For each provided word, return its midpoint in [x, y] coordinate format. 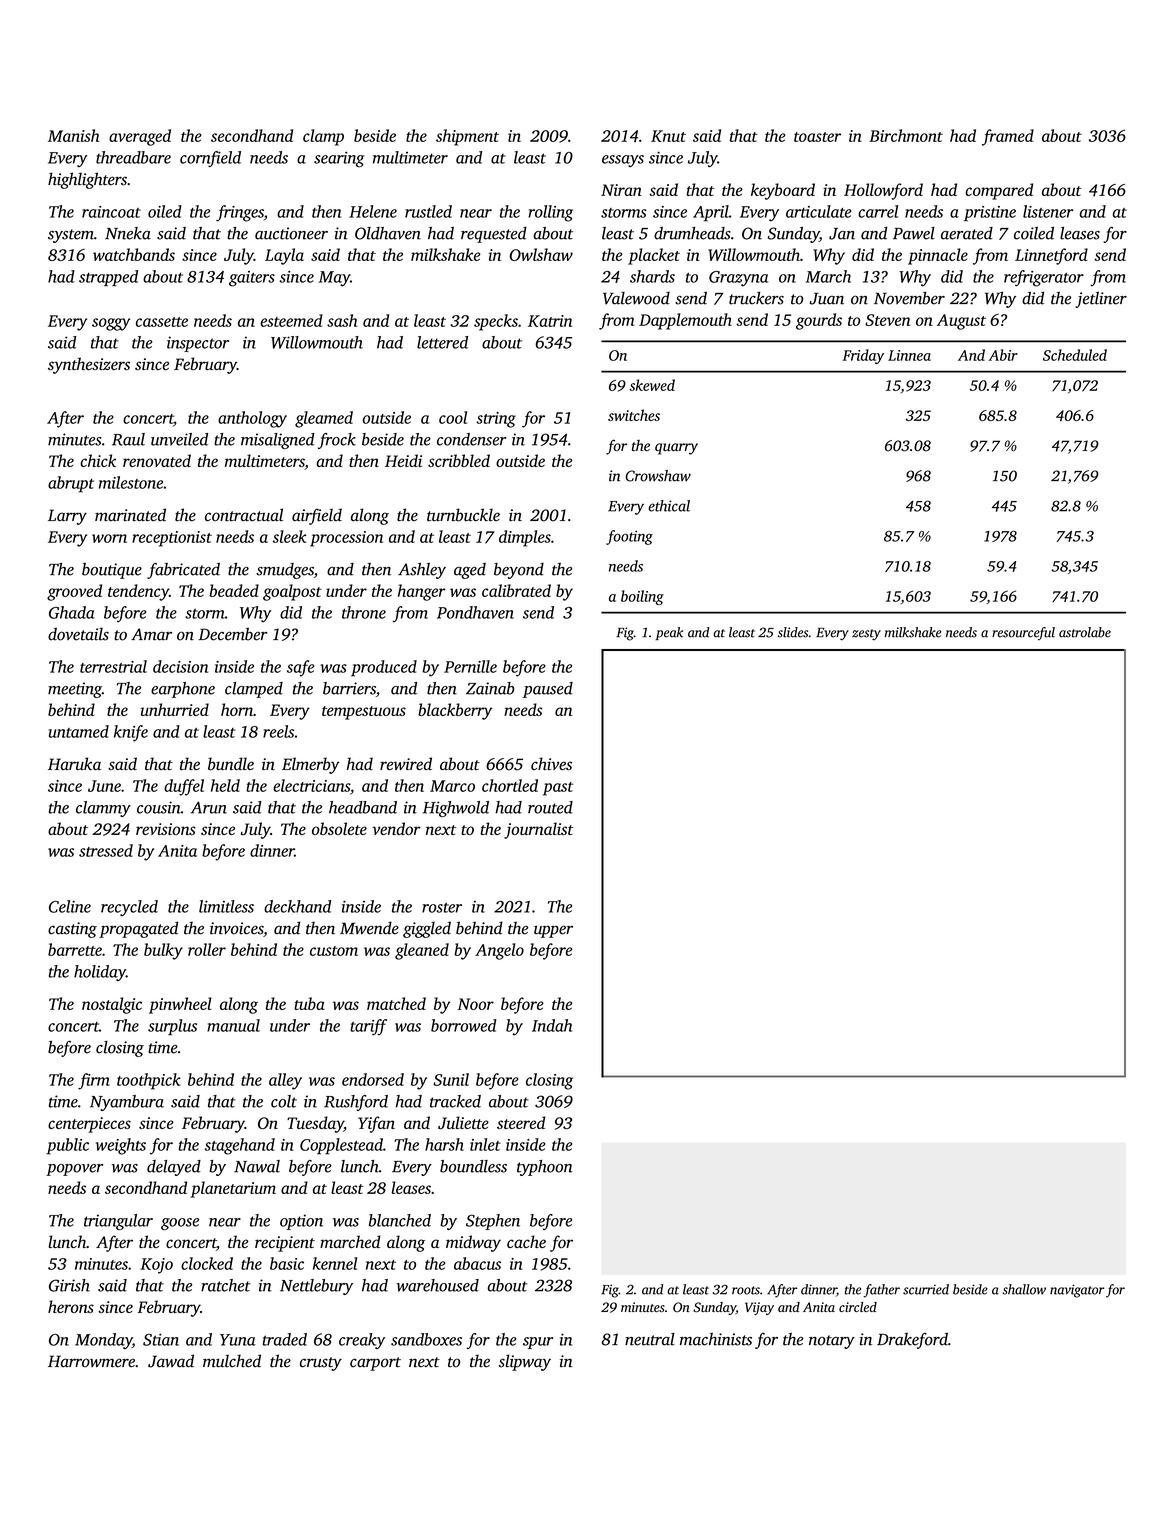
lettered [442, 342]
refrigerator [1044, 278]
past [558, 789]
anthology [252, 419]
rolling [550, 213]
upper [553, 931]
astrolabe [1085, 632]
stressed [106, 850]
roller [207, 949]
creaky [362, 1341]
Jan [842, 234]
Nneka [128, 233]
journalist [539, 830]
